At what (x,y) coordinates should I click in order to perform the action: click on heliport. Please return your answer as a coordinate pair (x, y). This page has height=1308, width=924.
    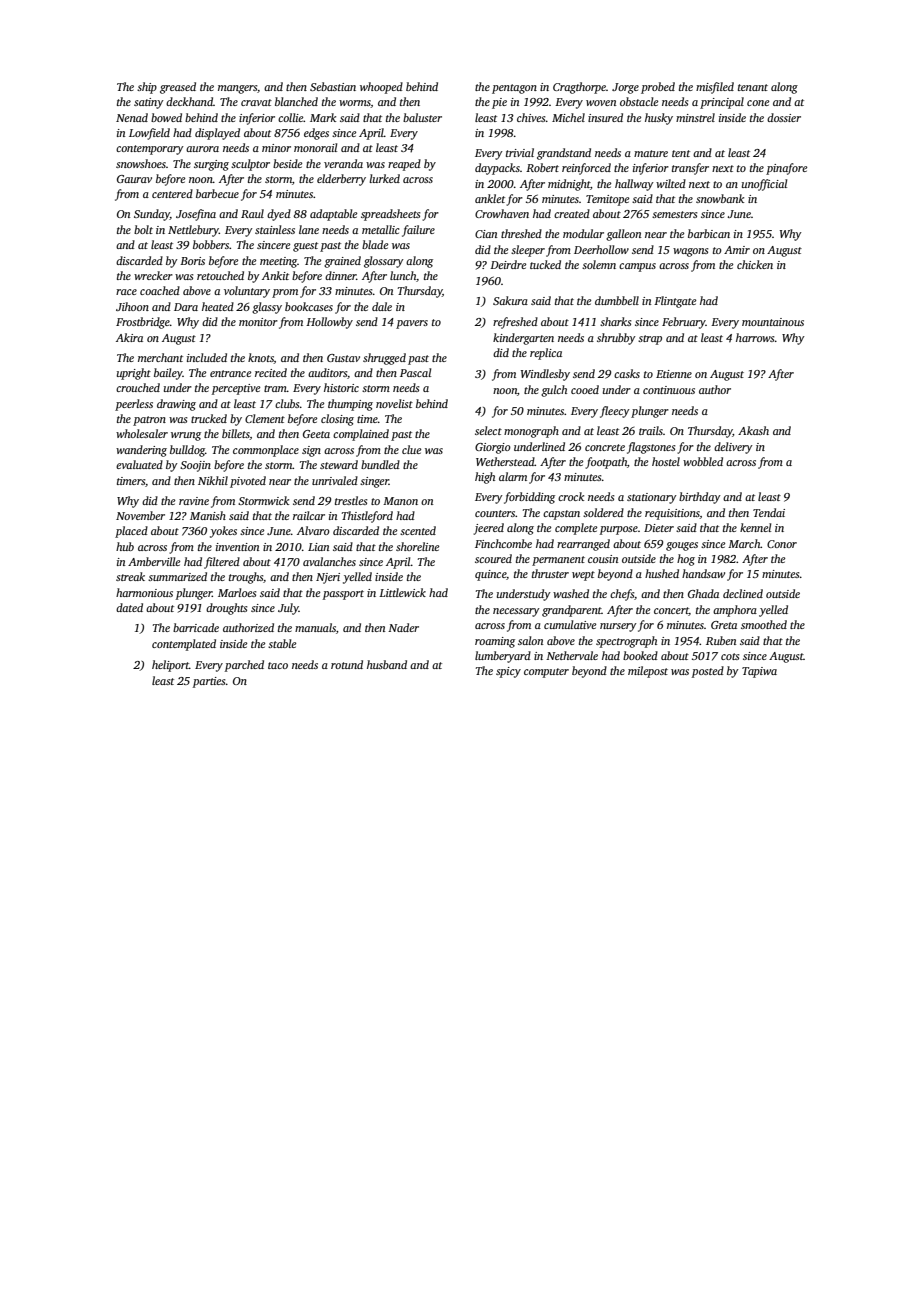
    Looking at the image, I should click on (170, 666).
